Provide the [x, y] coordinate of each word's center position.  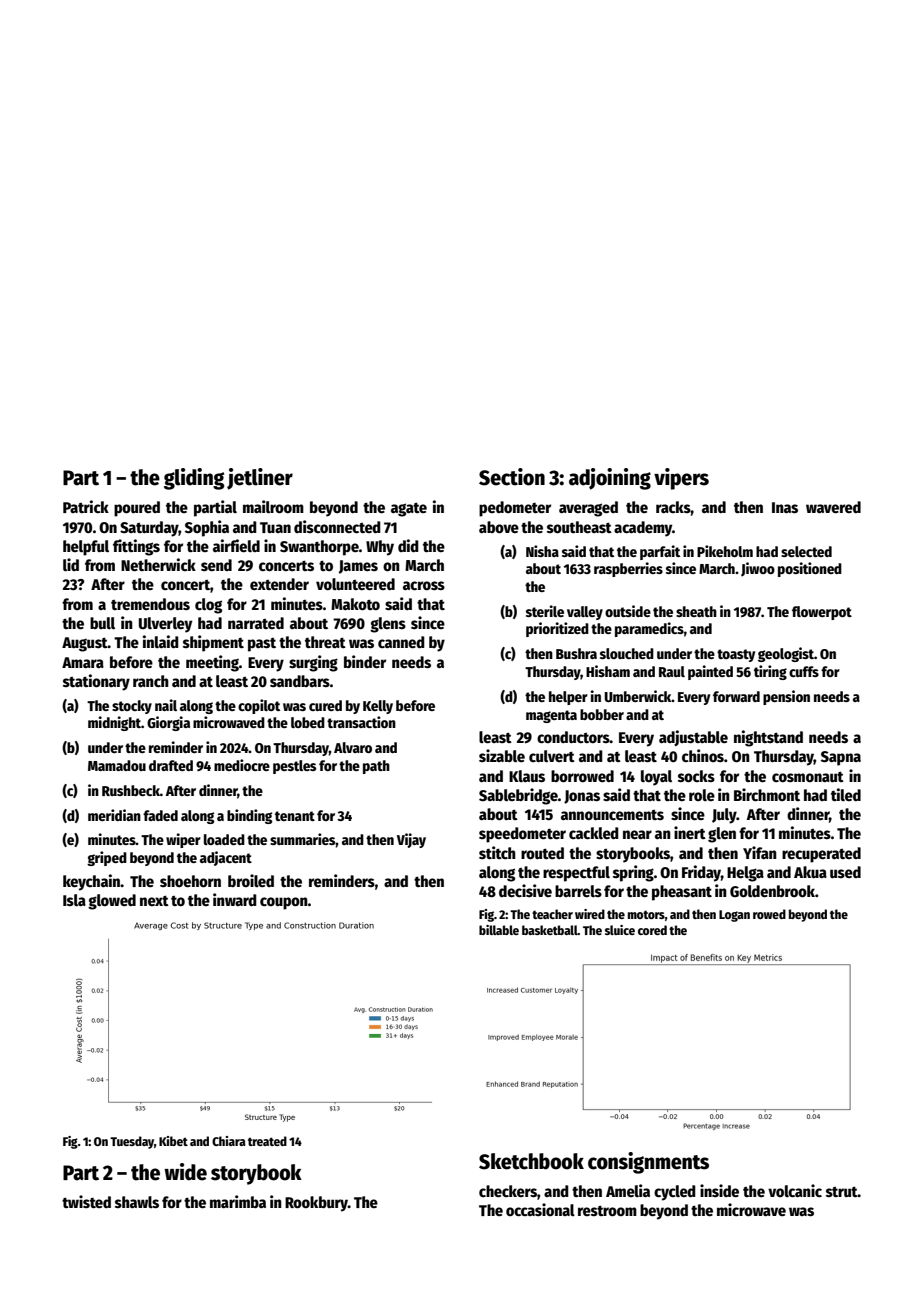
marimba [238, 1201]
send [216, 565]
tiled [846, 794]
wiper [183, 840]
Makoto [355, 604]
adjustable [693, 738]
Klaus [527, 776]
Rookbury [316, 1204]
